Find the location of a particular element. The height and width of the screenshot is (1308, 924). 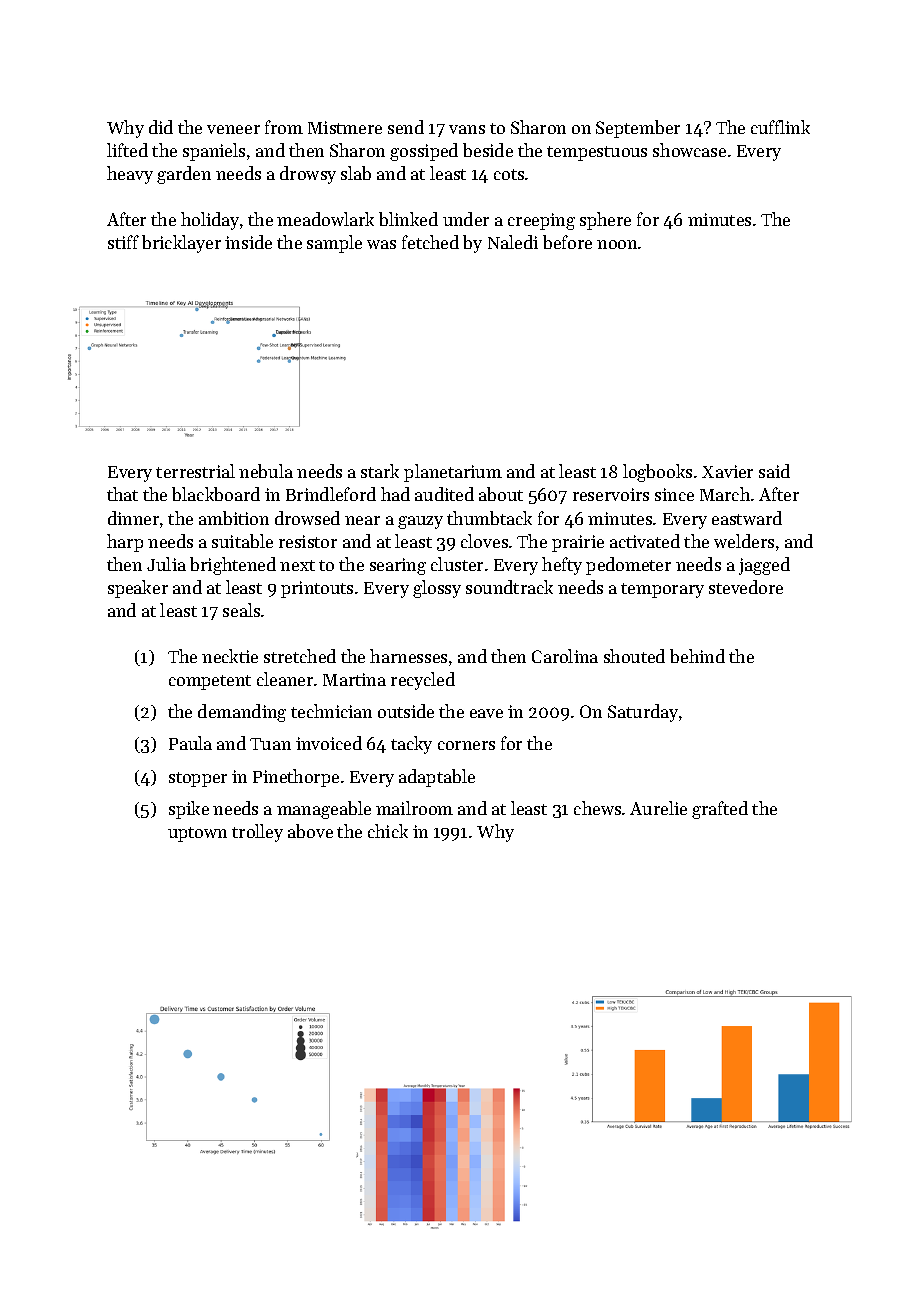

veneer is located at coordinates (233, 129).
